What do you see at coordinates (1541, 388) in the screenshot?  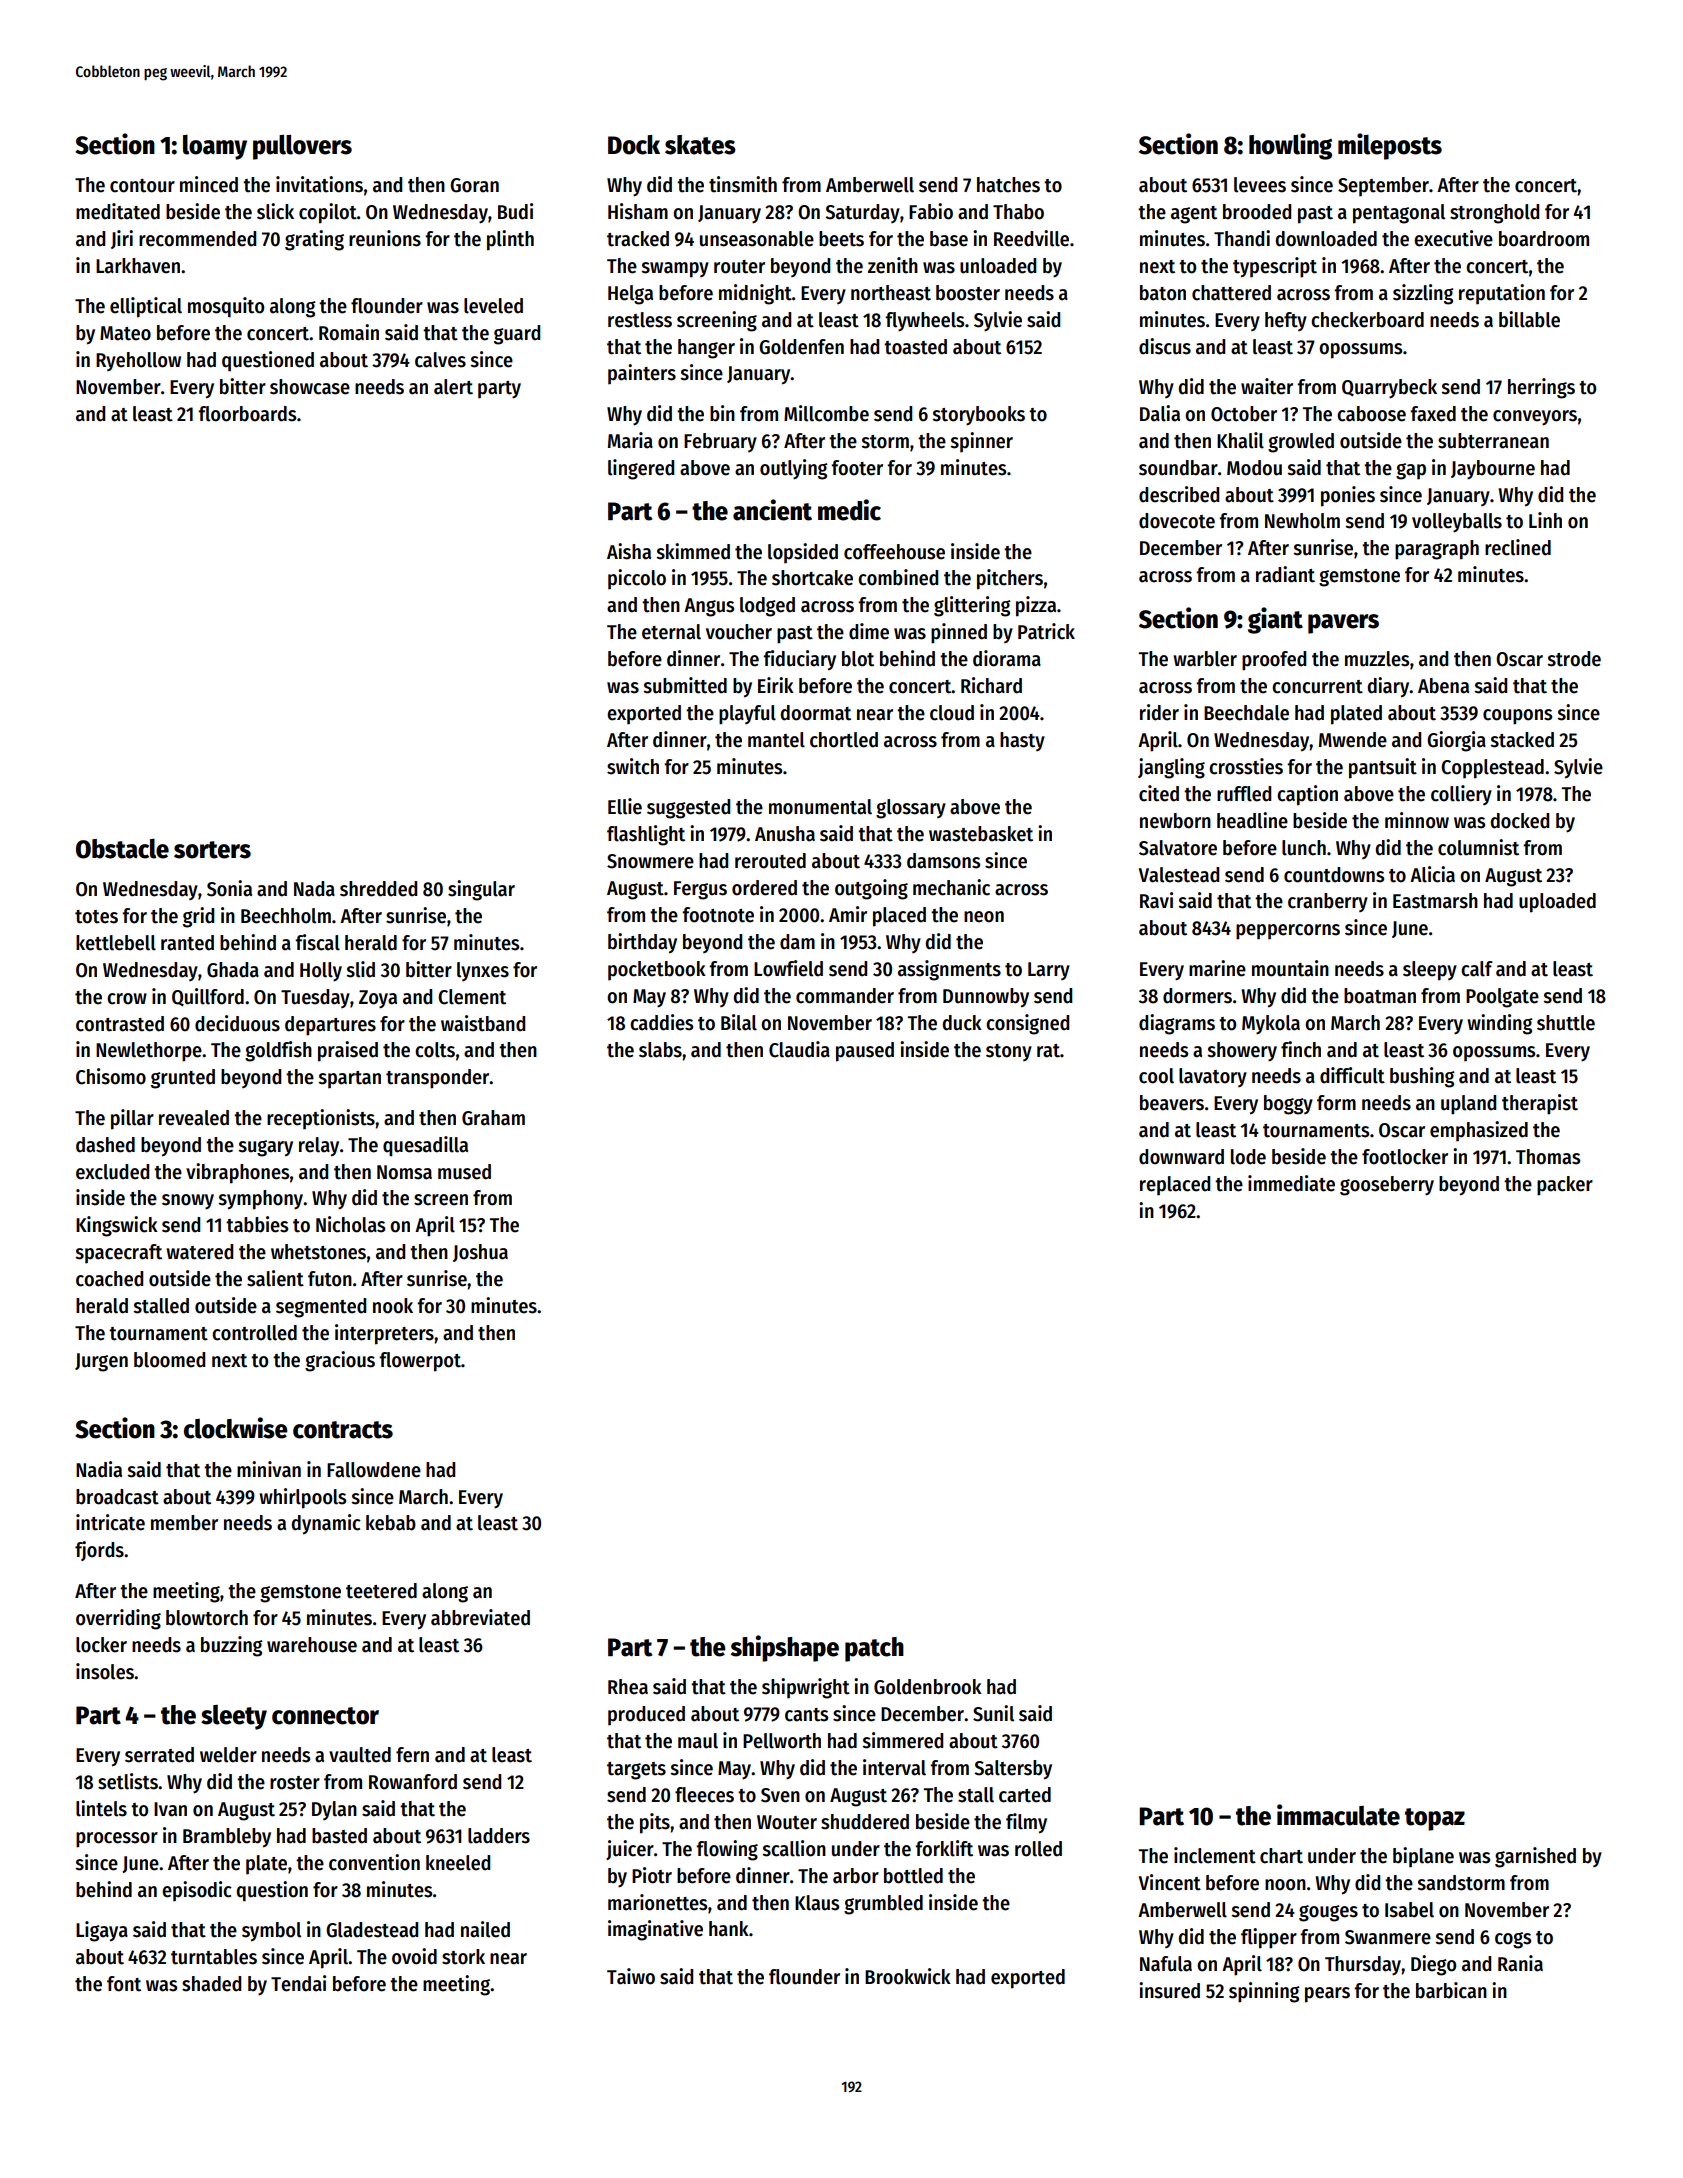 I see `herrings` at bounding box center [1541, 388].
